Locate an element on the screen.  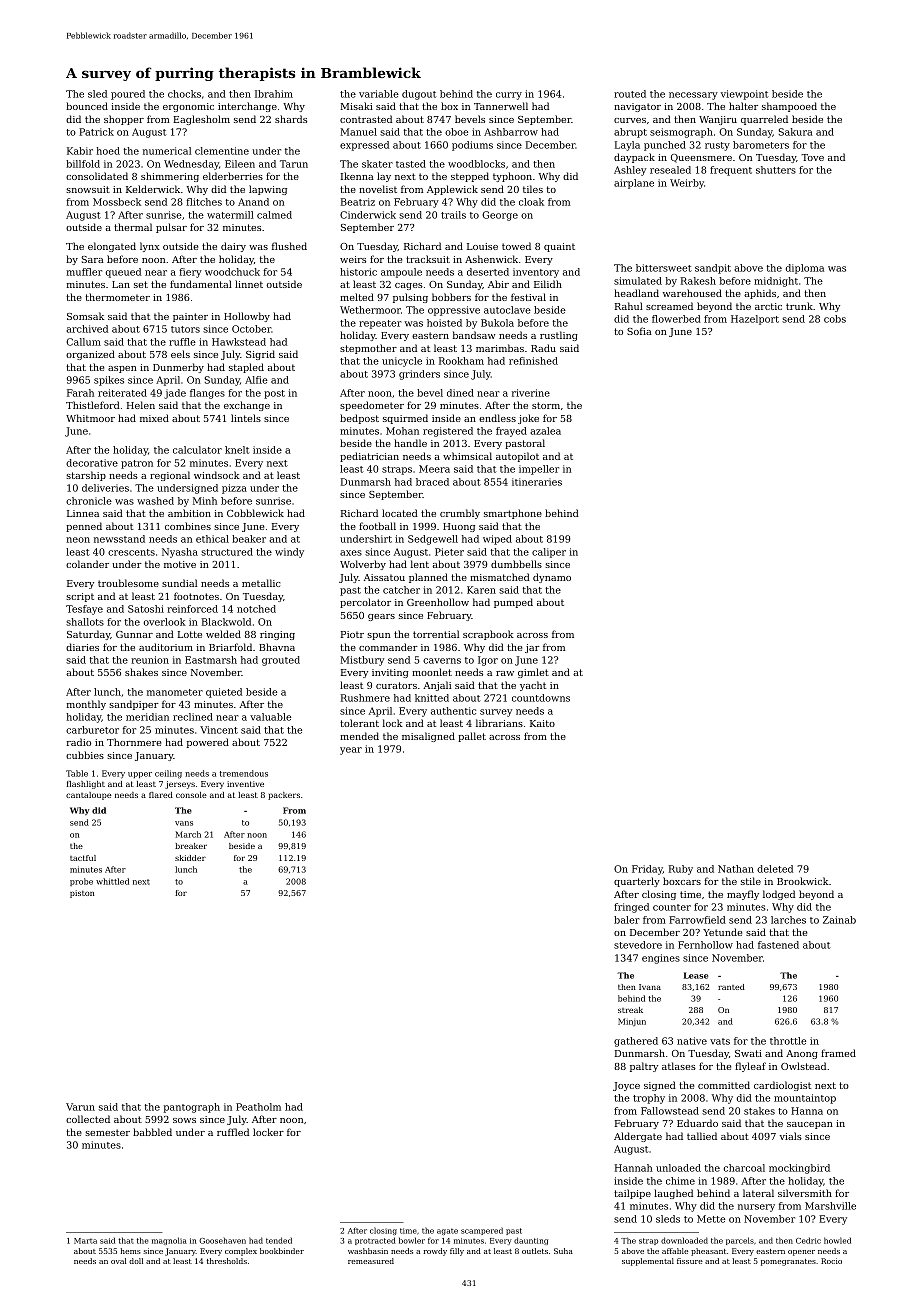
Hazelport is located at coordinates (755, 320).
